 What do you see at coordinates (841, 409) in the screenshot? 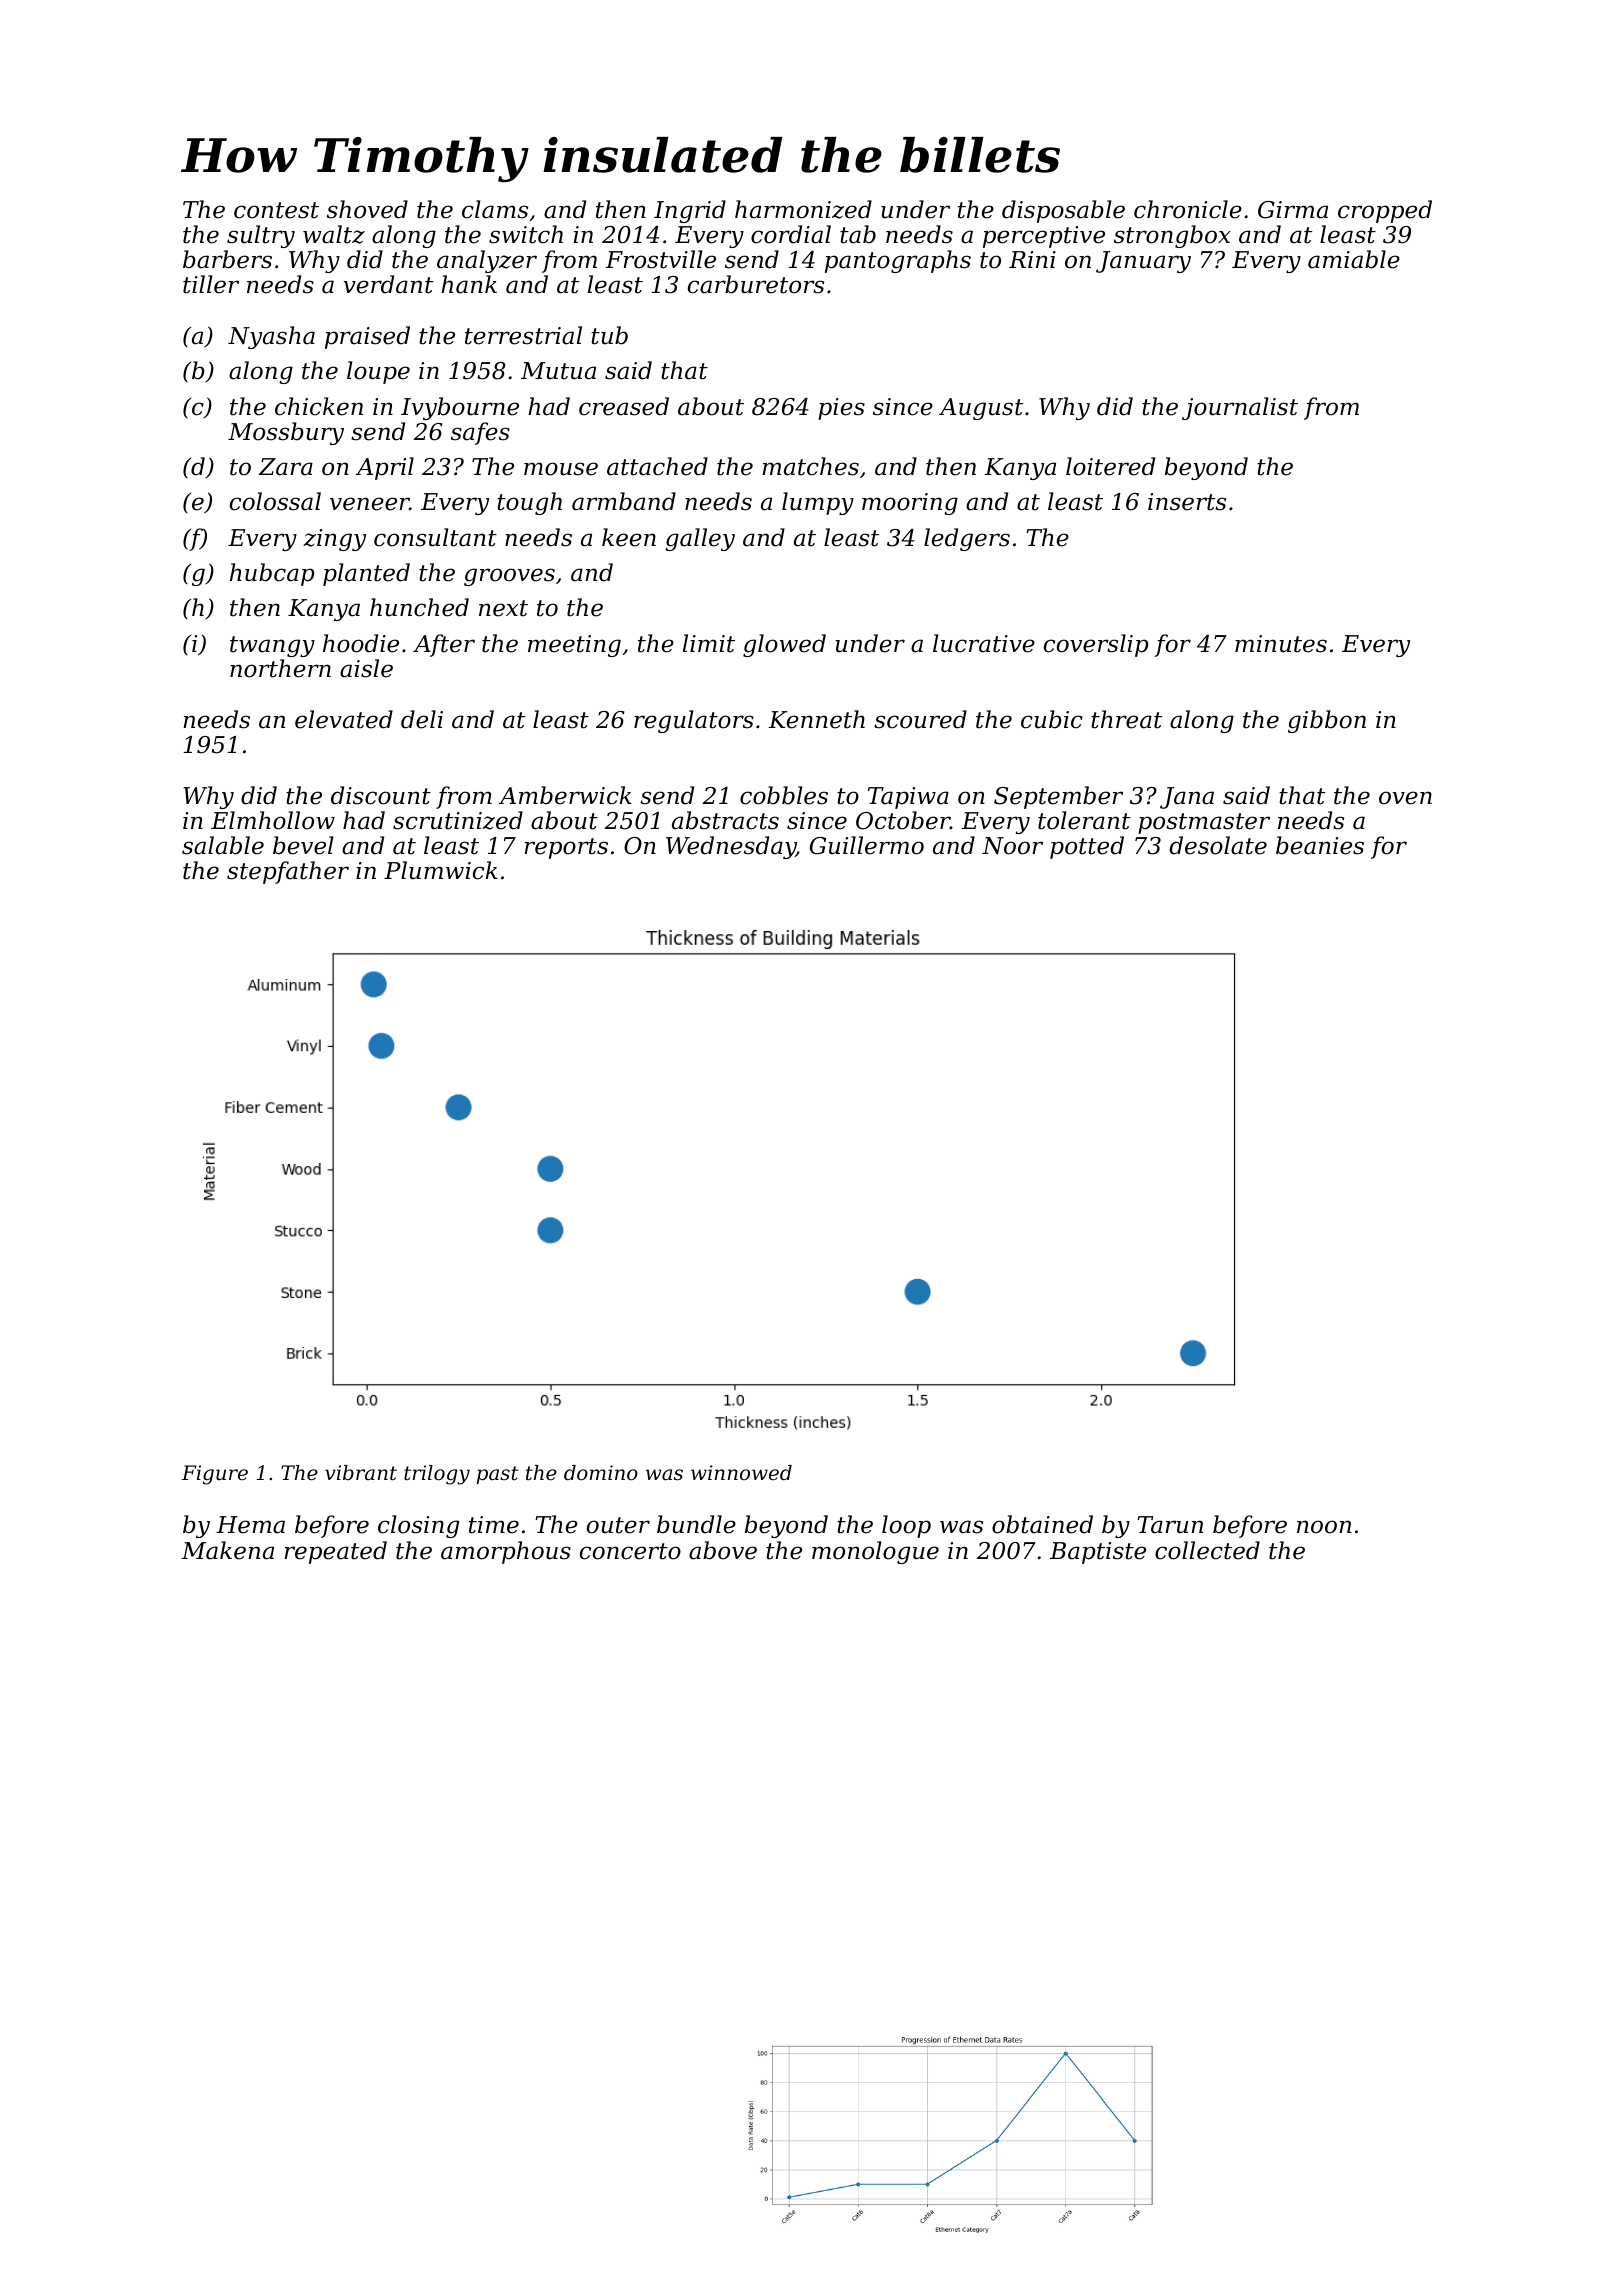
I see `pies` at bounding box center [841, 409].
